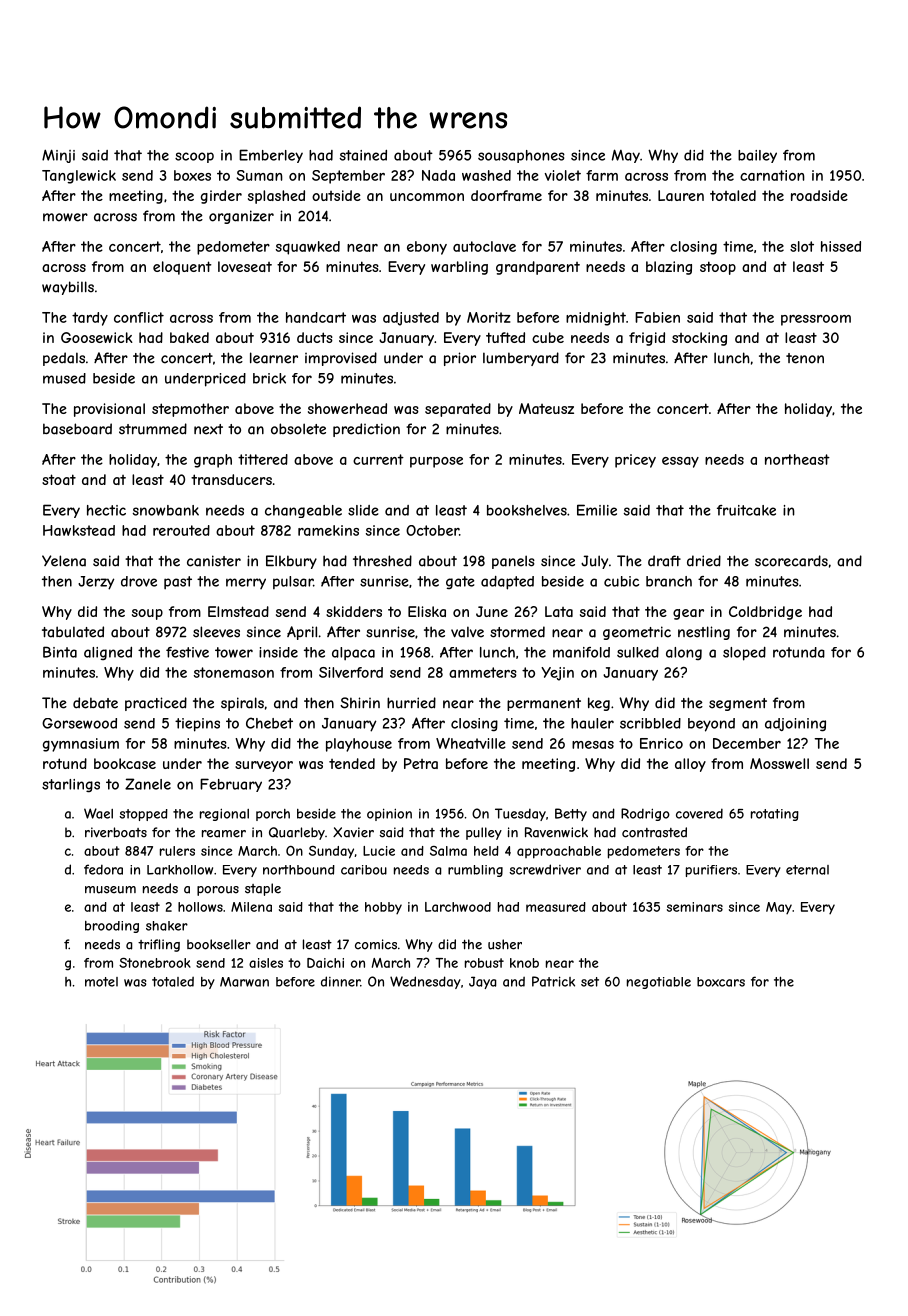 The height and width of the page is (1316, 908). Describe the element at coordinates (797, 459) in the page. I see `northeast` at that location.
